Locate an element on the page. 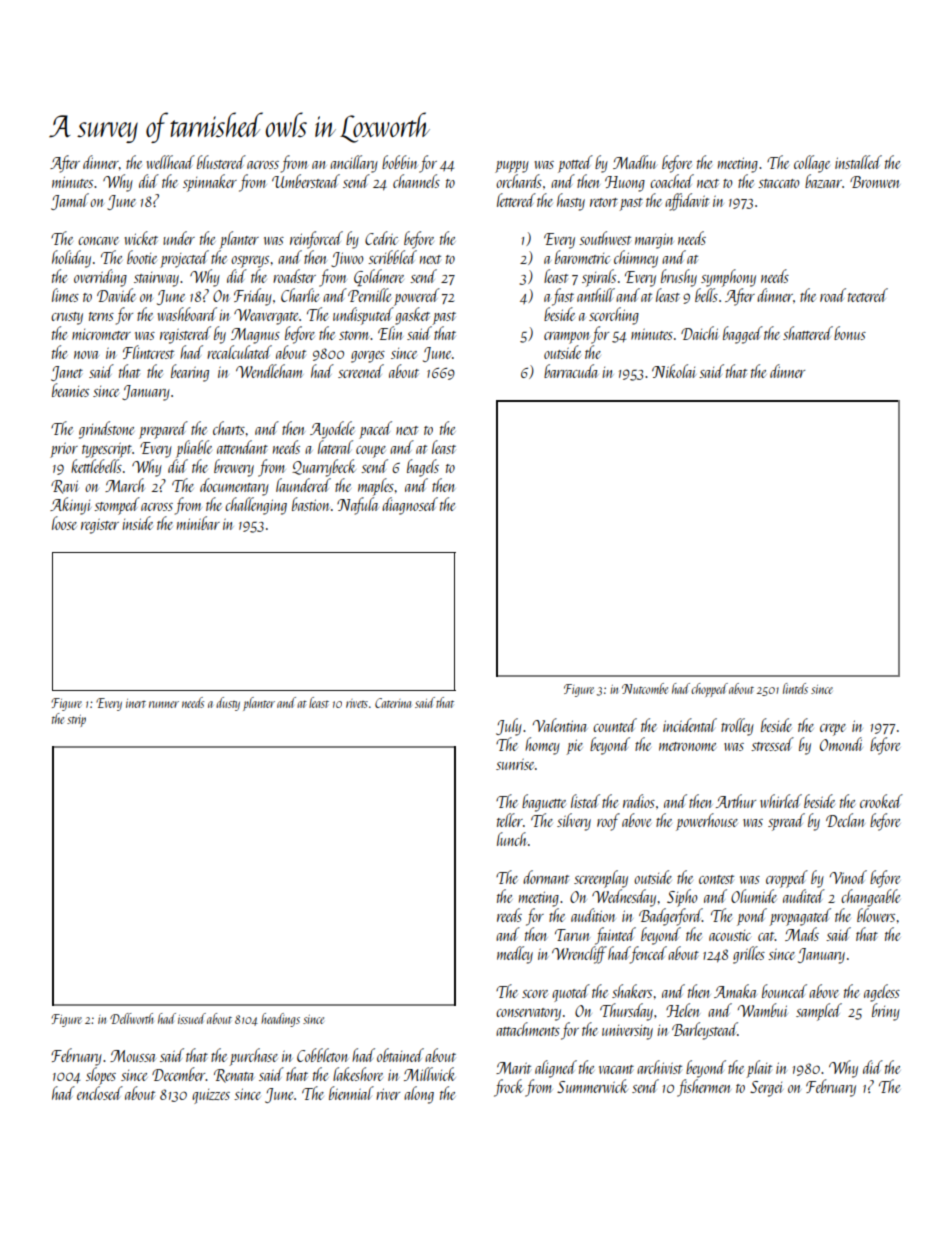  quizzes is located at coordinates (211, 1096).
